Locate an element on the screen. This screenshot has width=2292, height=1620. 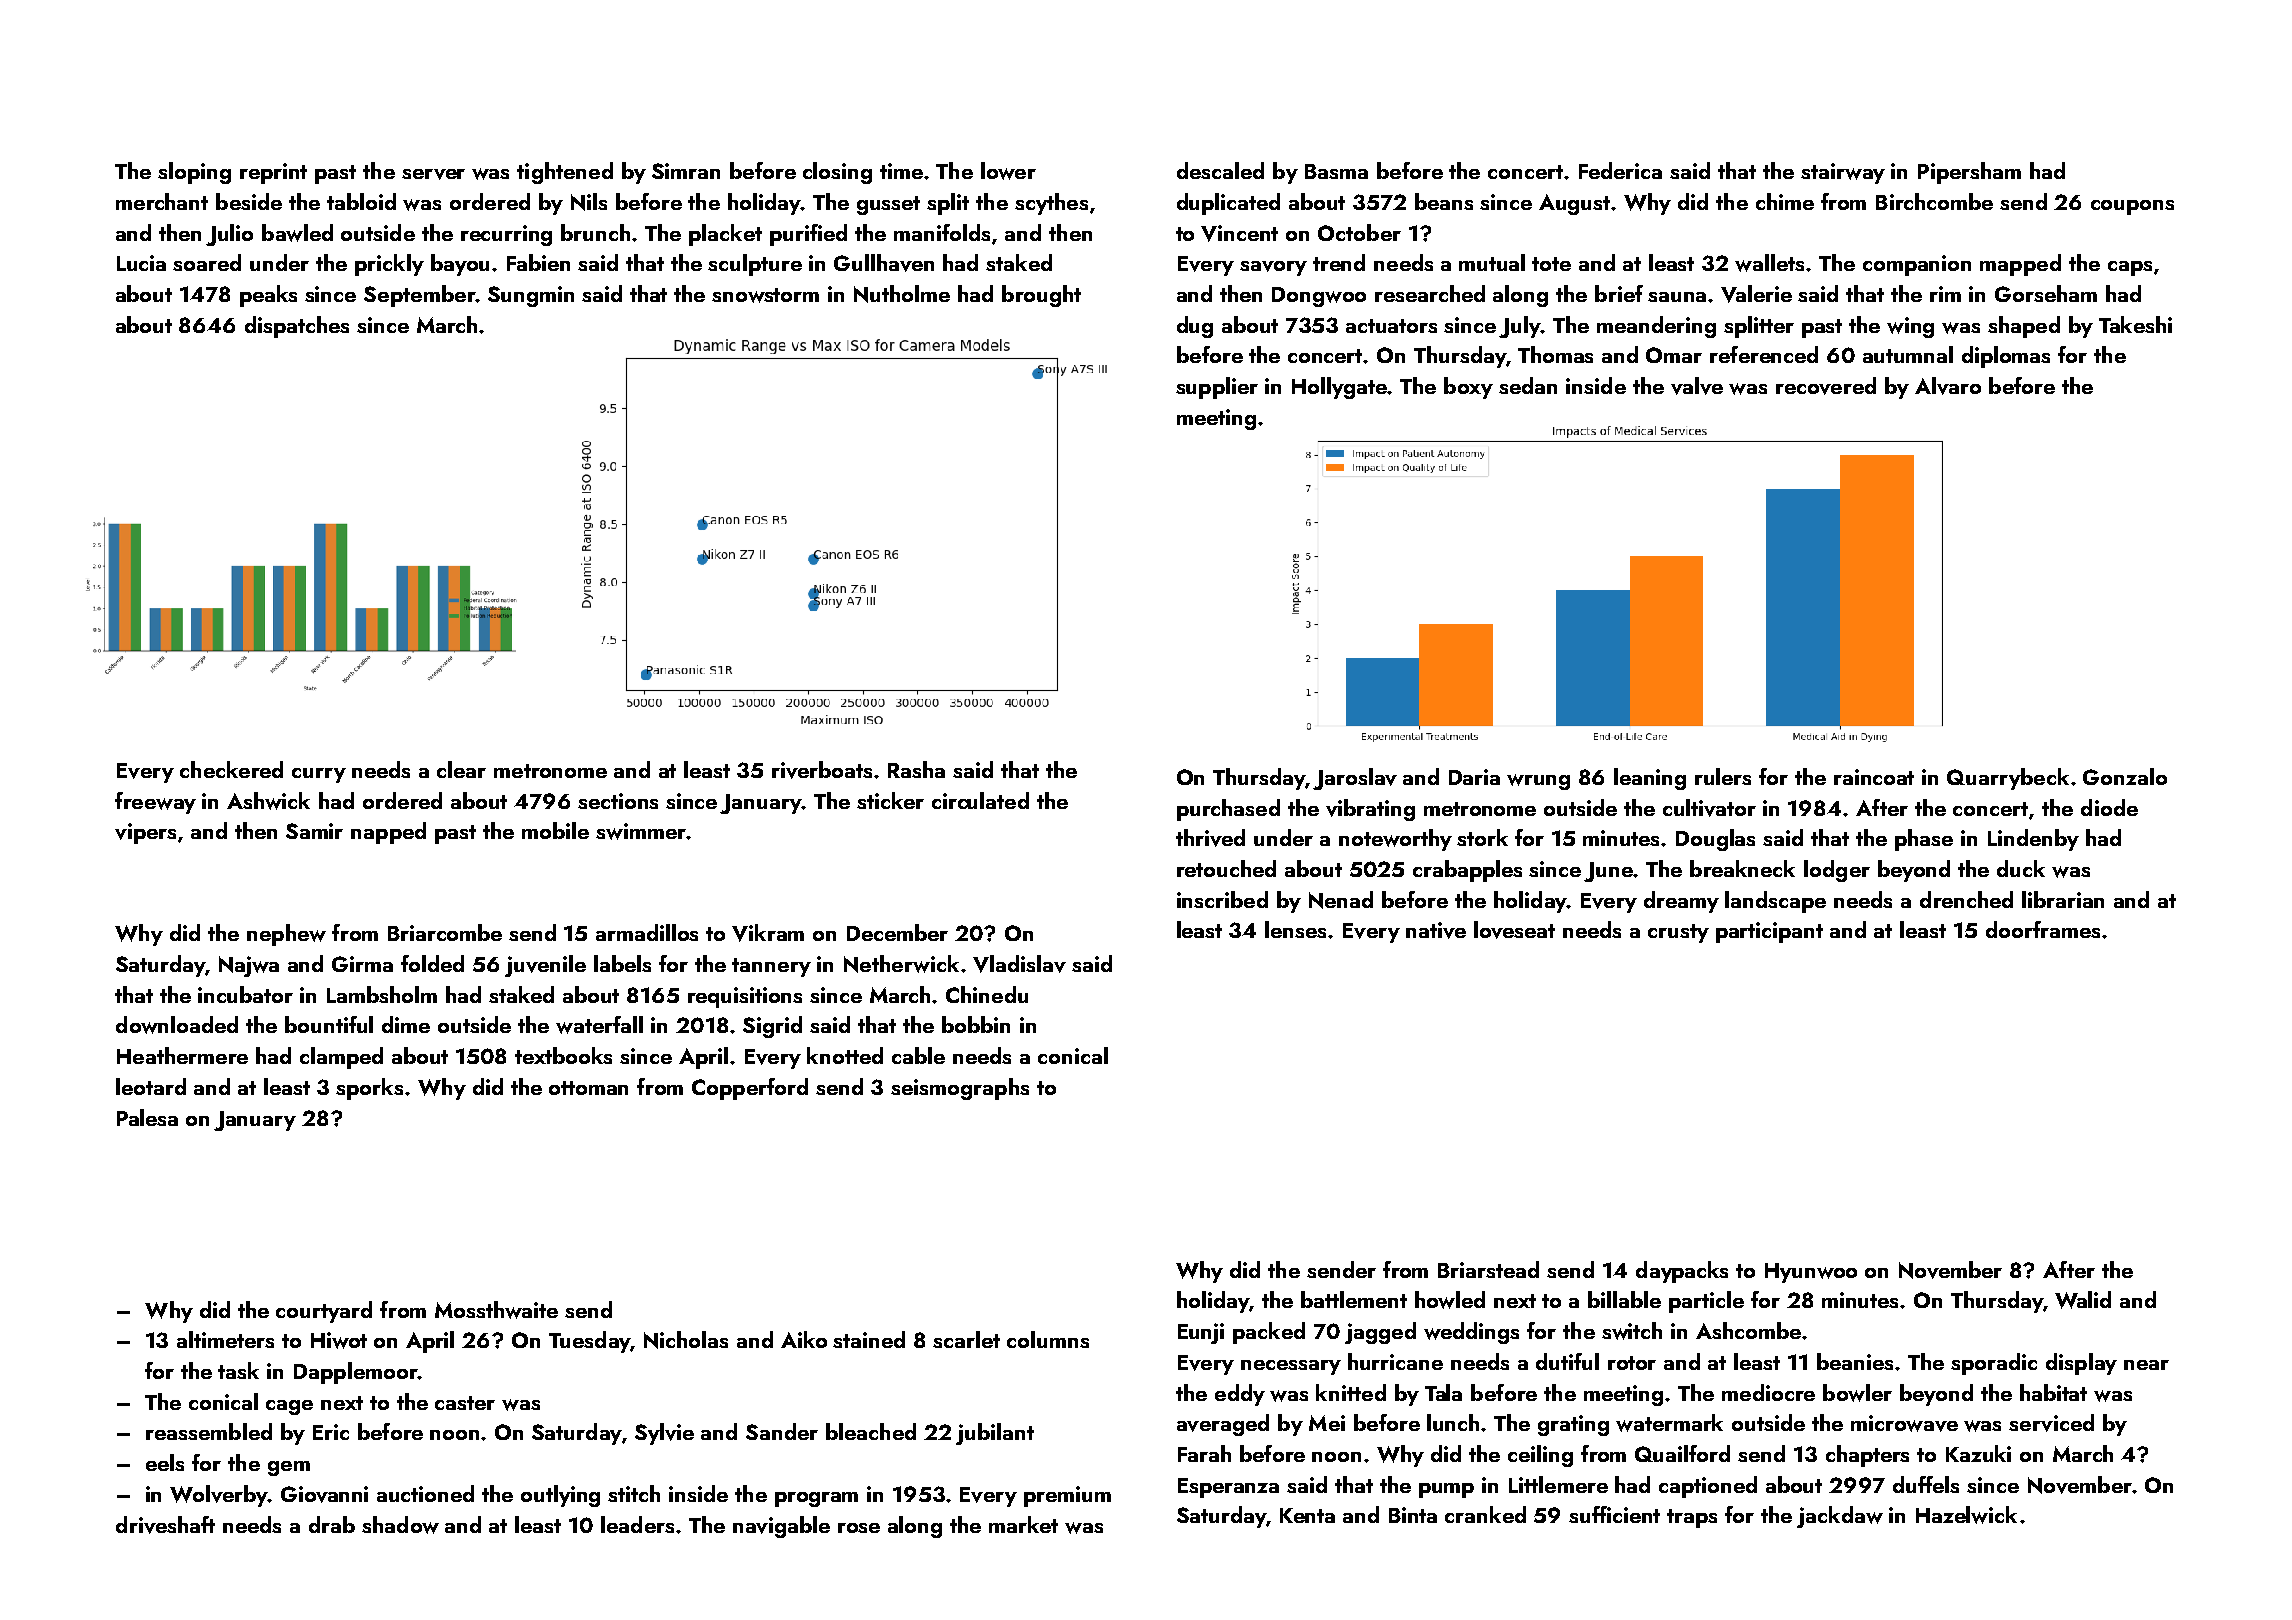
lower is located at coordinates (1008, 171).
